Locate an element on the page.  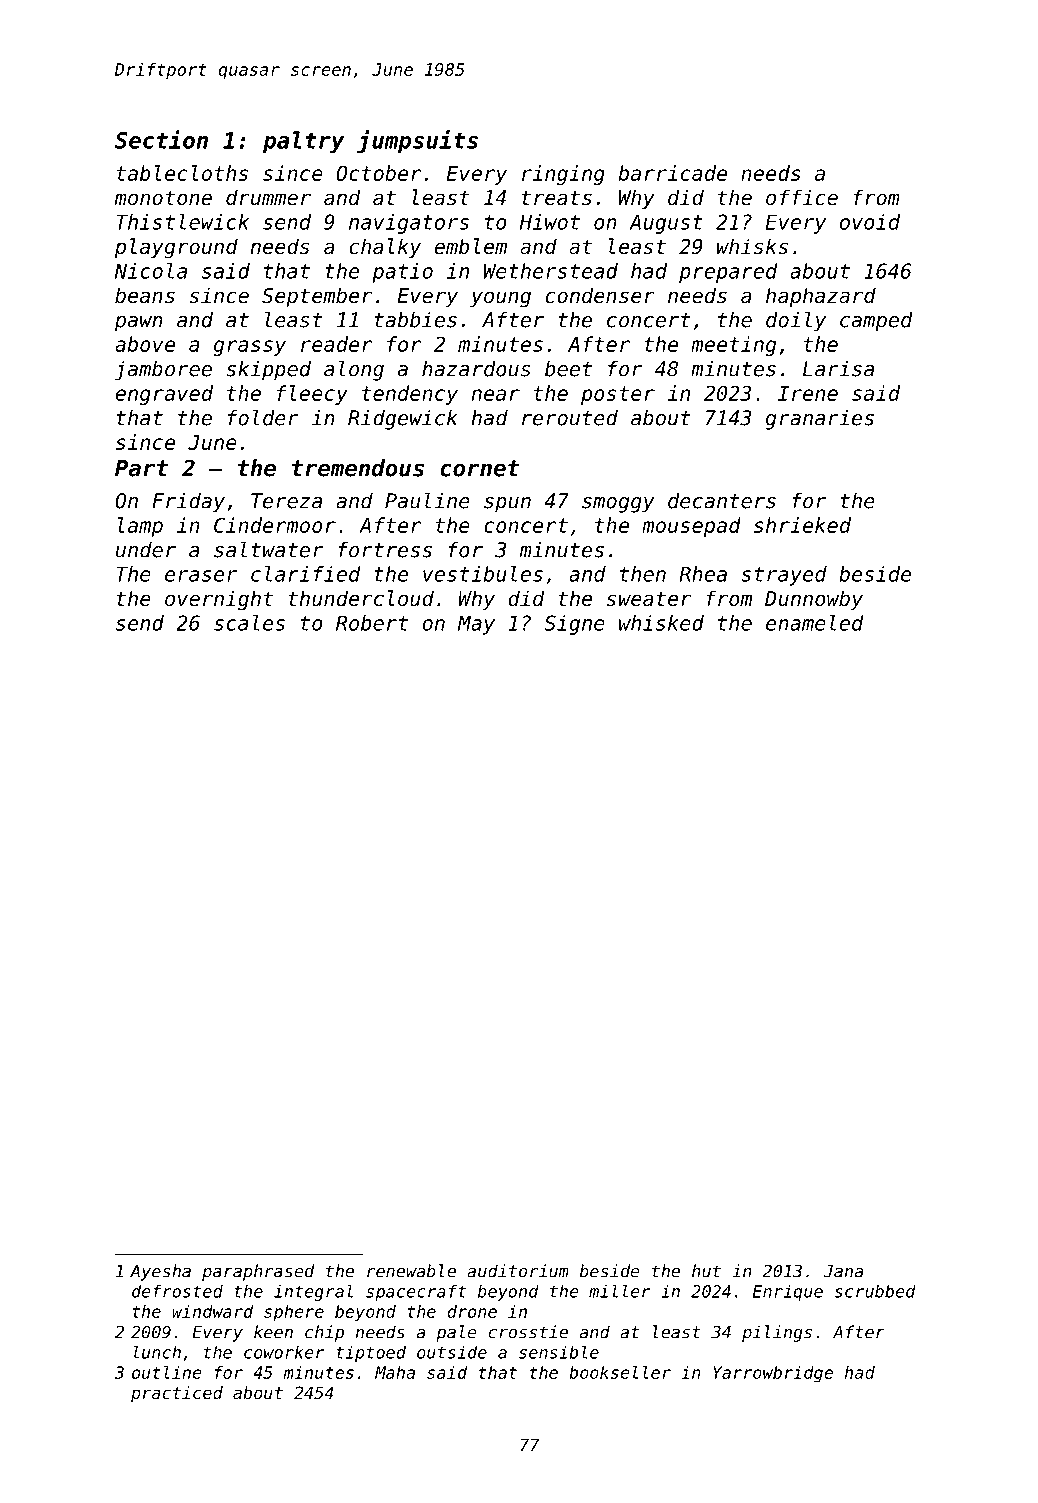
granaries is located at coordinates (819, 420).
